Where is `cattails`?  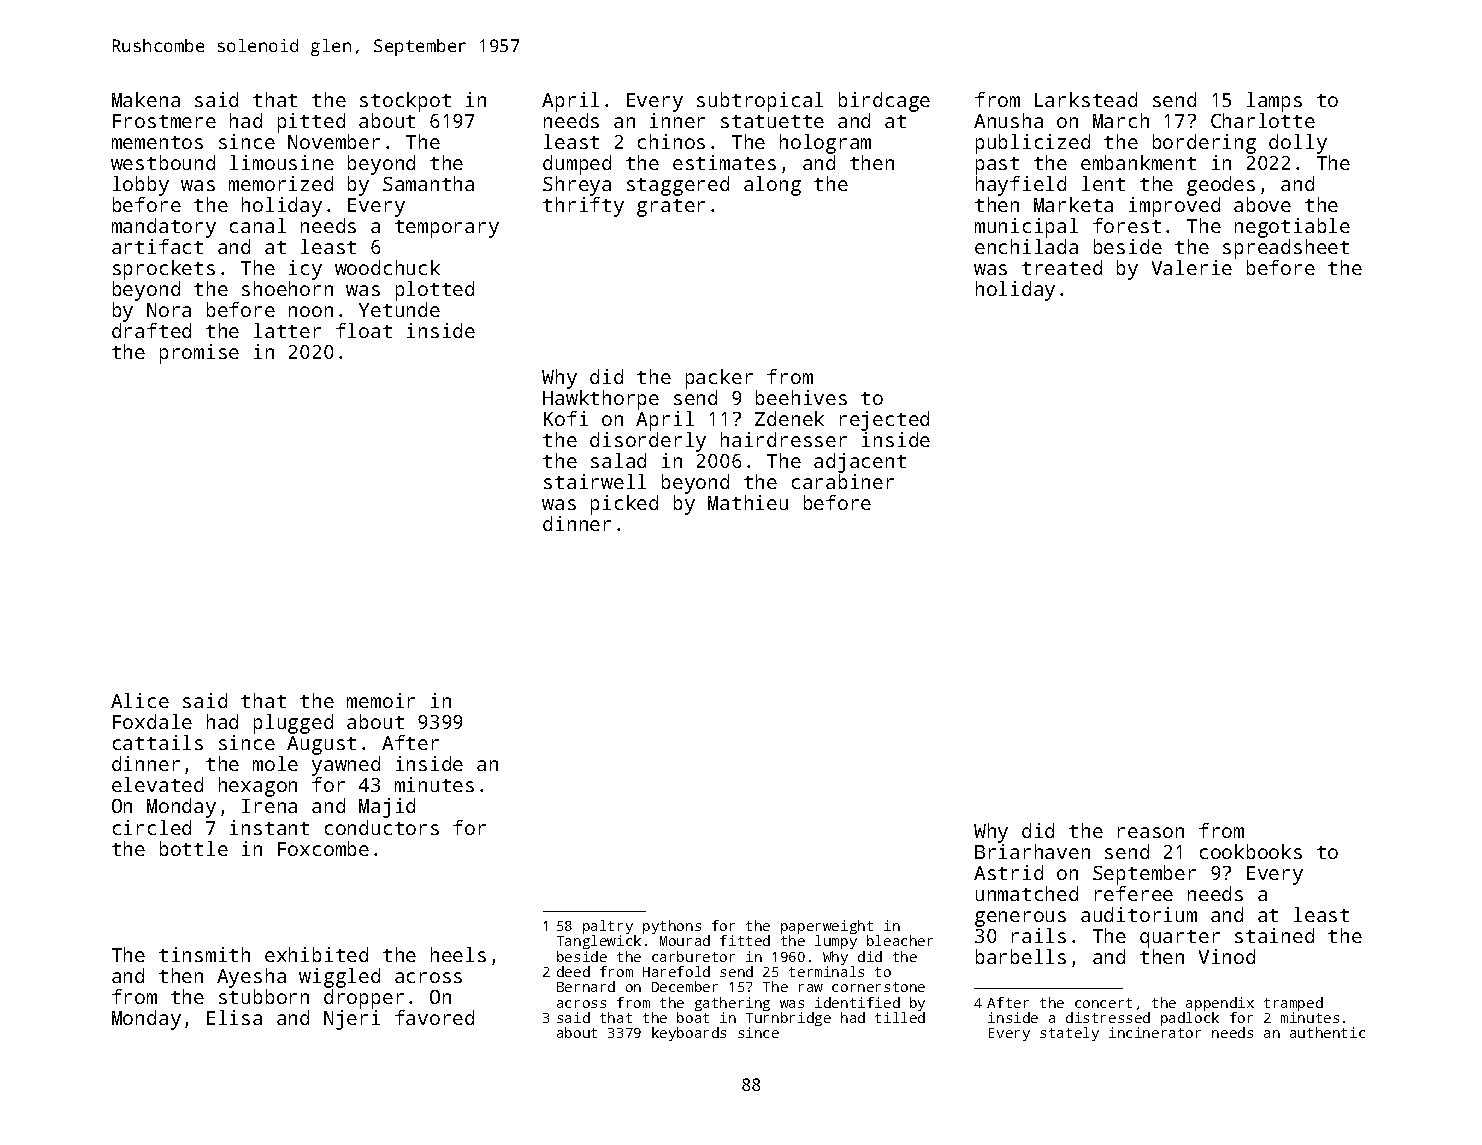 cattails is located at coordinates (158, 742).
